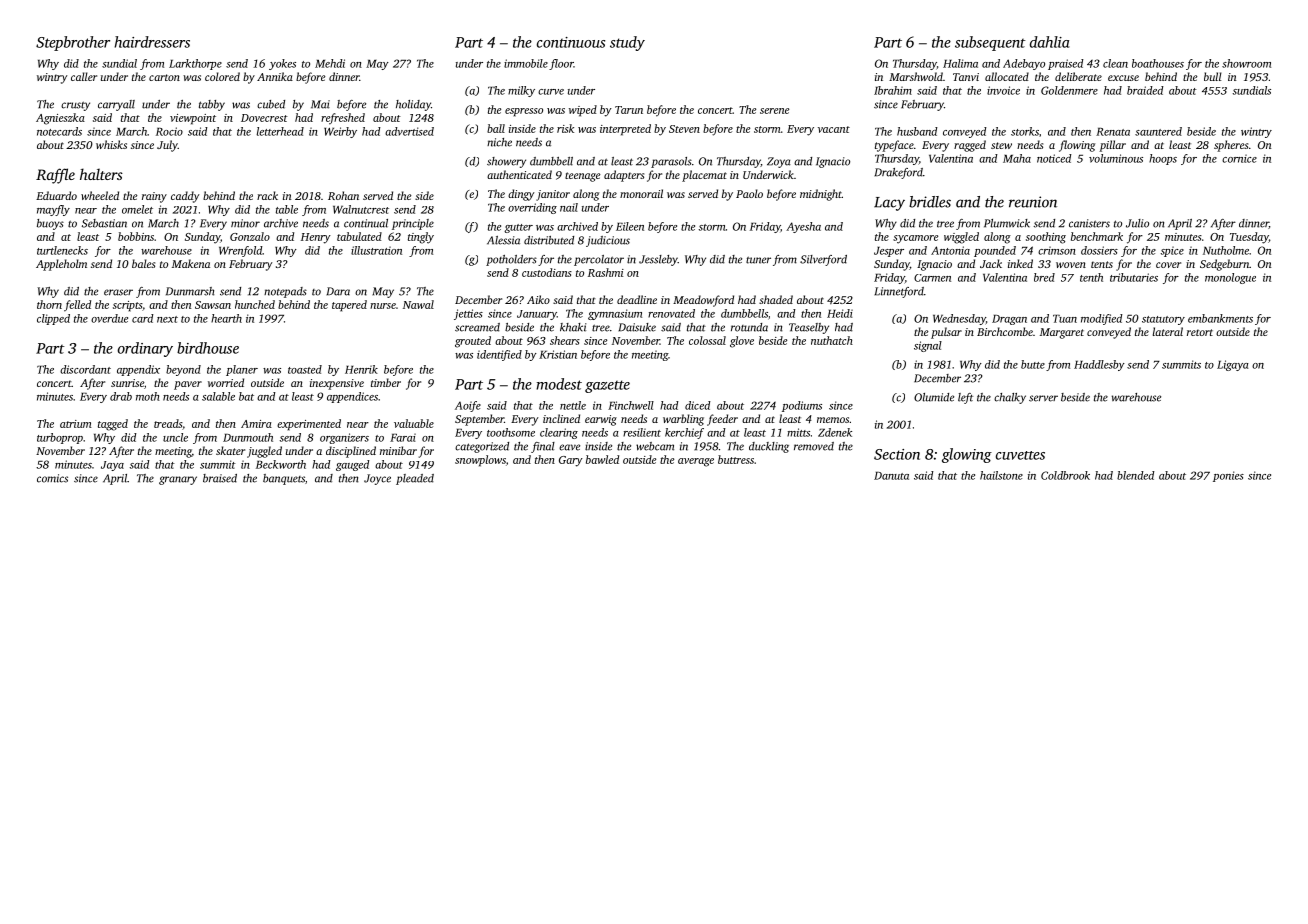 The image size is (1308, 924). Describe the element at coordinates (1033, 202) in the screenshot. I see `reunion` at that location.
